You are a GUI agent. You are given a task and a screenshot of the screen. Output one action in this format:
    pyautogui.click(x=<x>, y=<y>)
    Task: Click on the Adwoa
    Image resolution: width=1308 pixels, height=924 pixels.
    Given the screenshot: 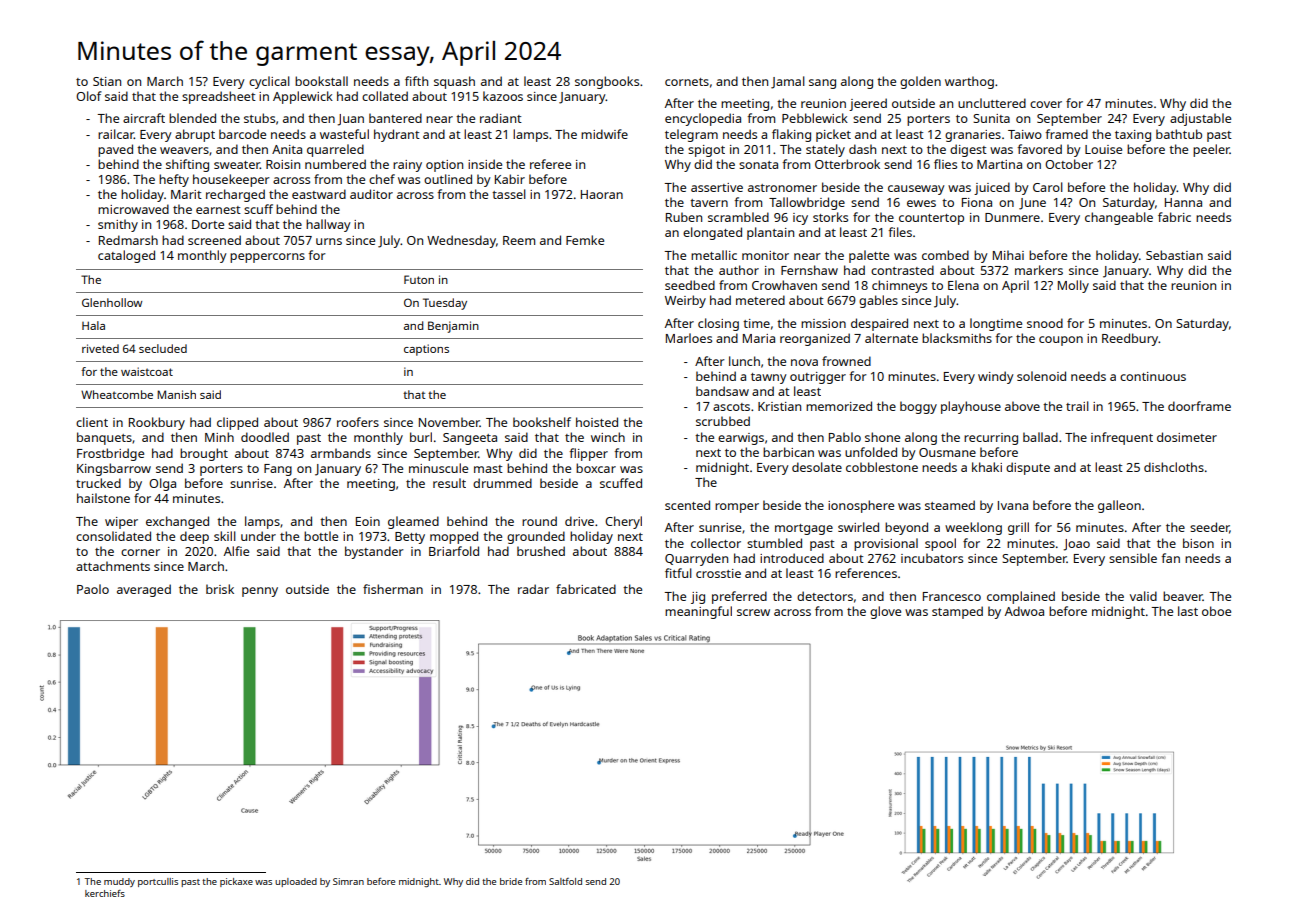 What is the action you would take?
    pyautogui.click(x=1024, y=611)
